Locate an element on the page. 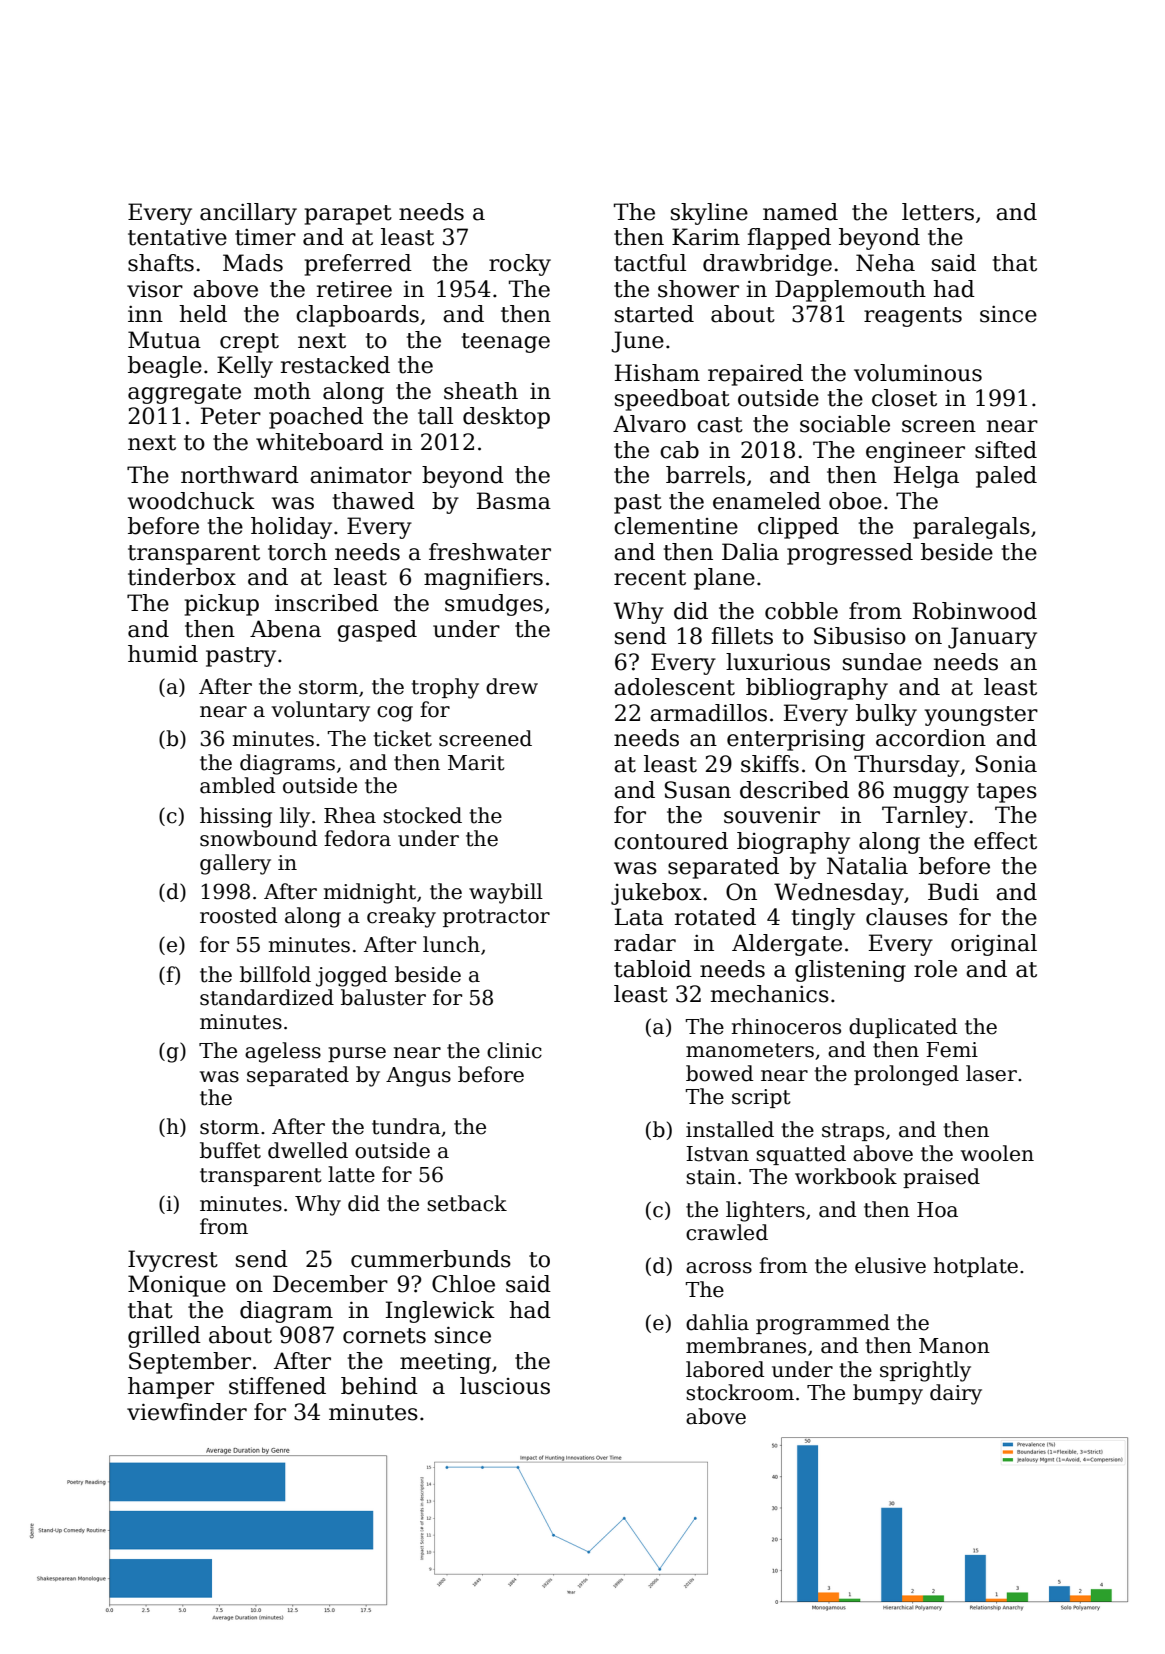  fillets is located at coordinates (742, 636).
